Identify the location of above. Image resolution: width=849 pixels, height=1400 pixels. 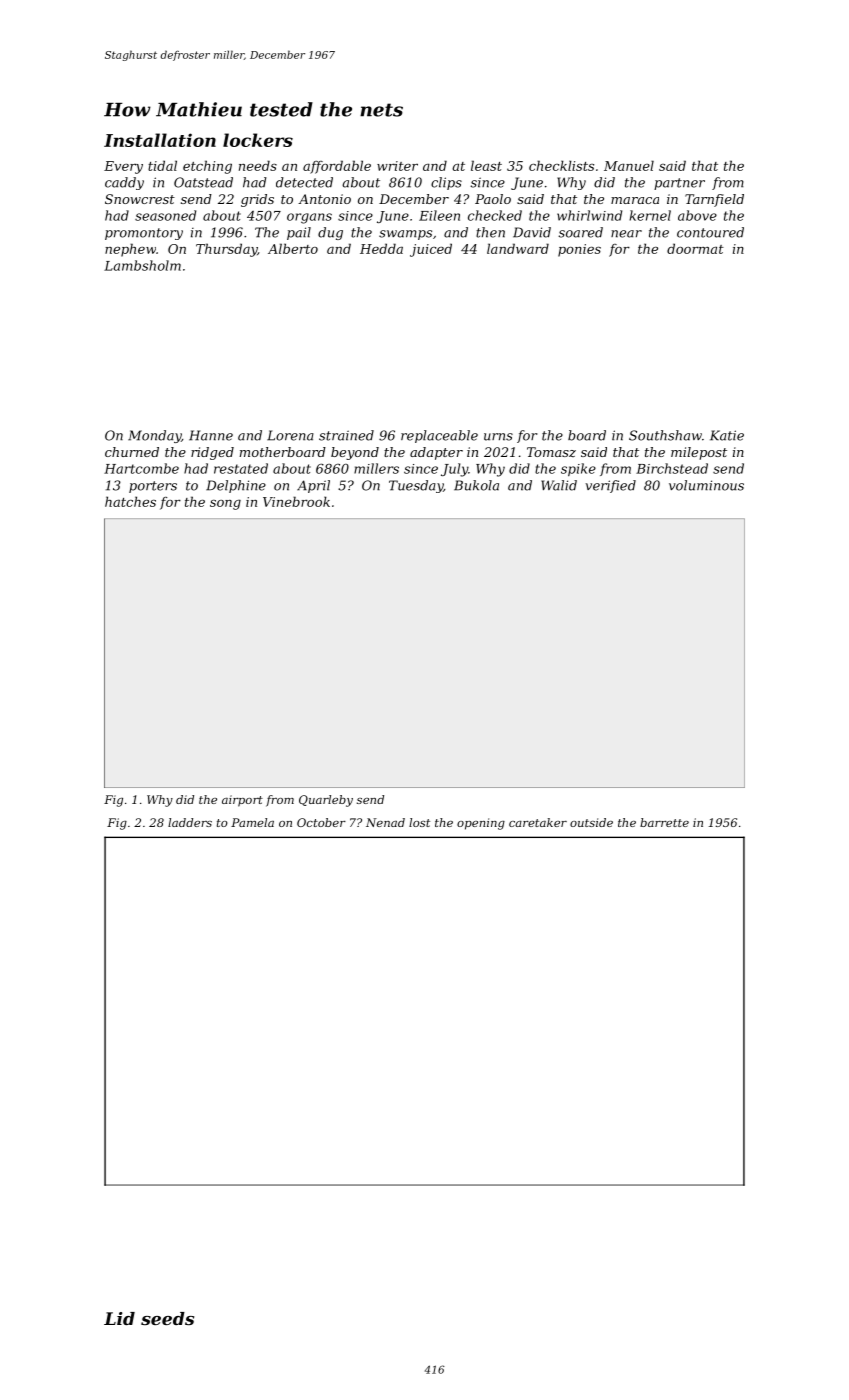
(697, 215).
